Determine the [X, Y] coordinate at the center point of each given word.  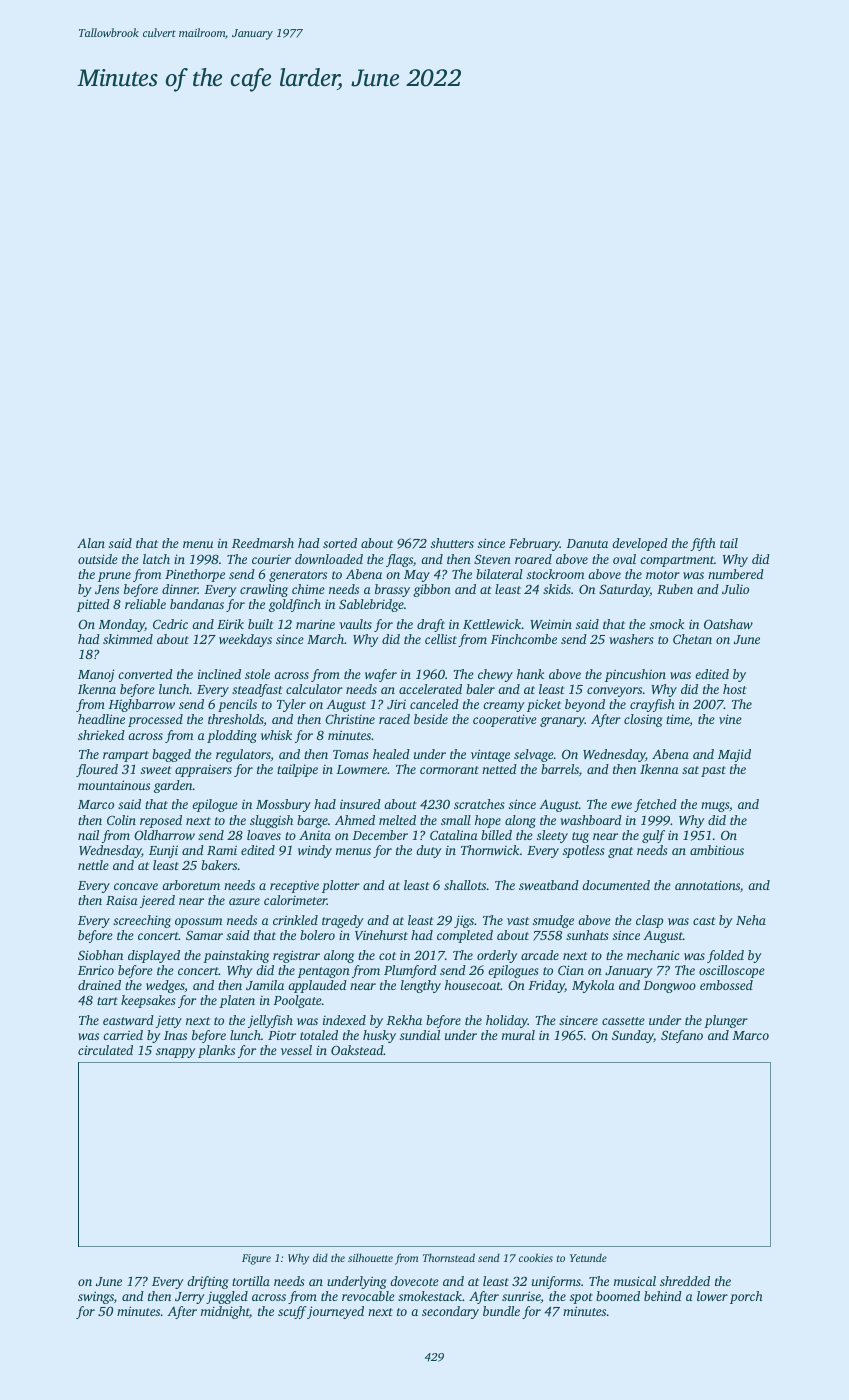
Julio [735, 589]
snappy [175, 1053]
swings [96, 1297]
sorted [340, 543]
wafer [381, 675]
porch [746, 1297]
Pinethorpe [195, 575]
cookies [536, 1257]
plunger [726, 1021]
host [734, 689]
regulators [243, 755]
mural [518, 1035]
